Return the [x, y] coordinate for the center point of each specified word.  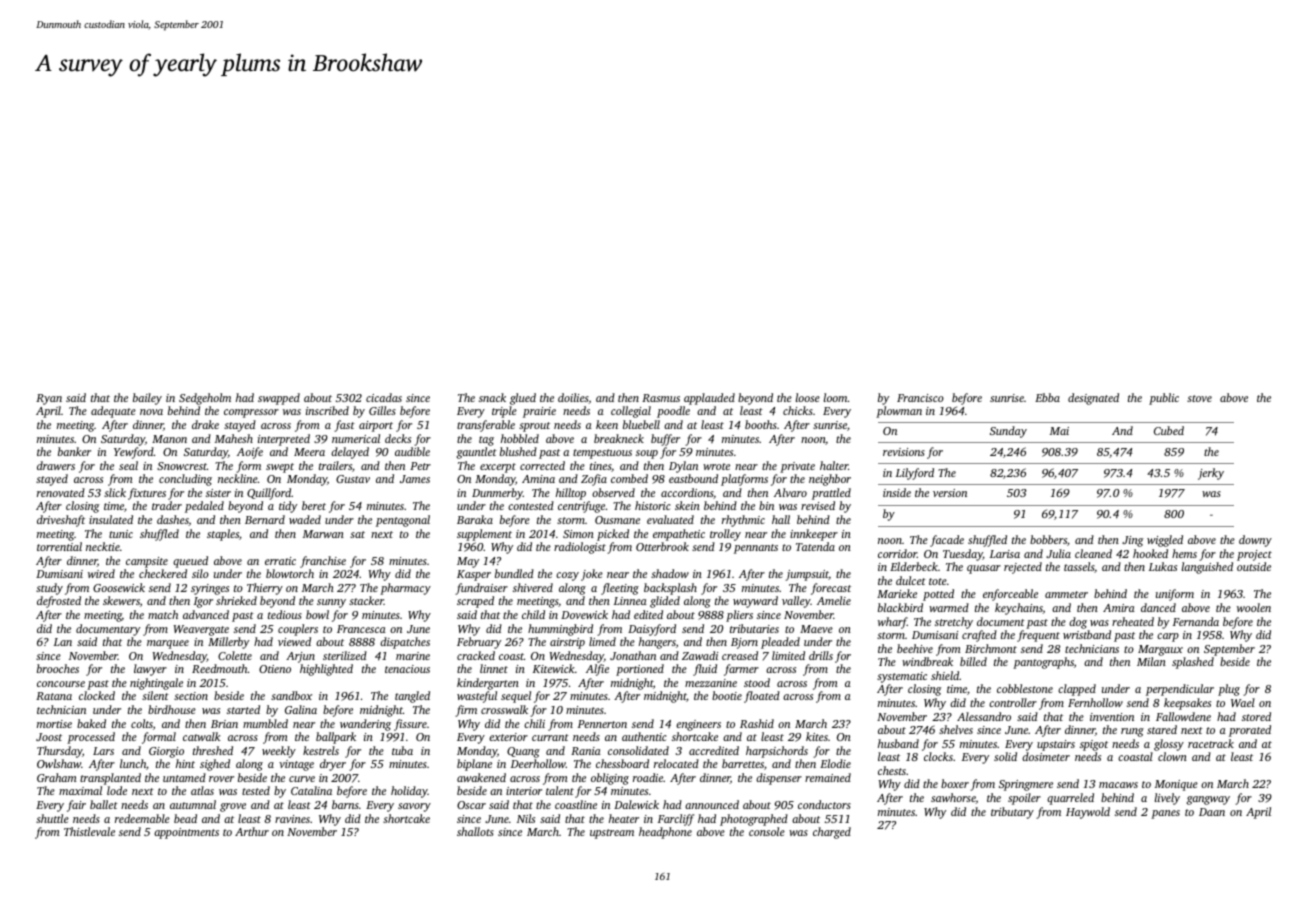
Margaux [1160, 650]
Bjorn [744, 643]
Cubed [1169, 430]
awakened [481, 777]
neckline [238, 478]
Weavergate [201, 630]
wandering [365, 725]
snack [492, 397]
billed [973, 661]
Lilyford [915, 474]
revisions [904, 452]
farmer [741, 670]
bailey [147, 399]
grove [233, 807]
